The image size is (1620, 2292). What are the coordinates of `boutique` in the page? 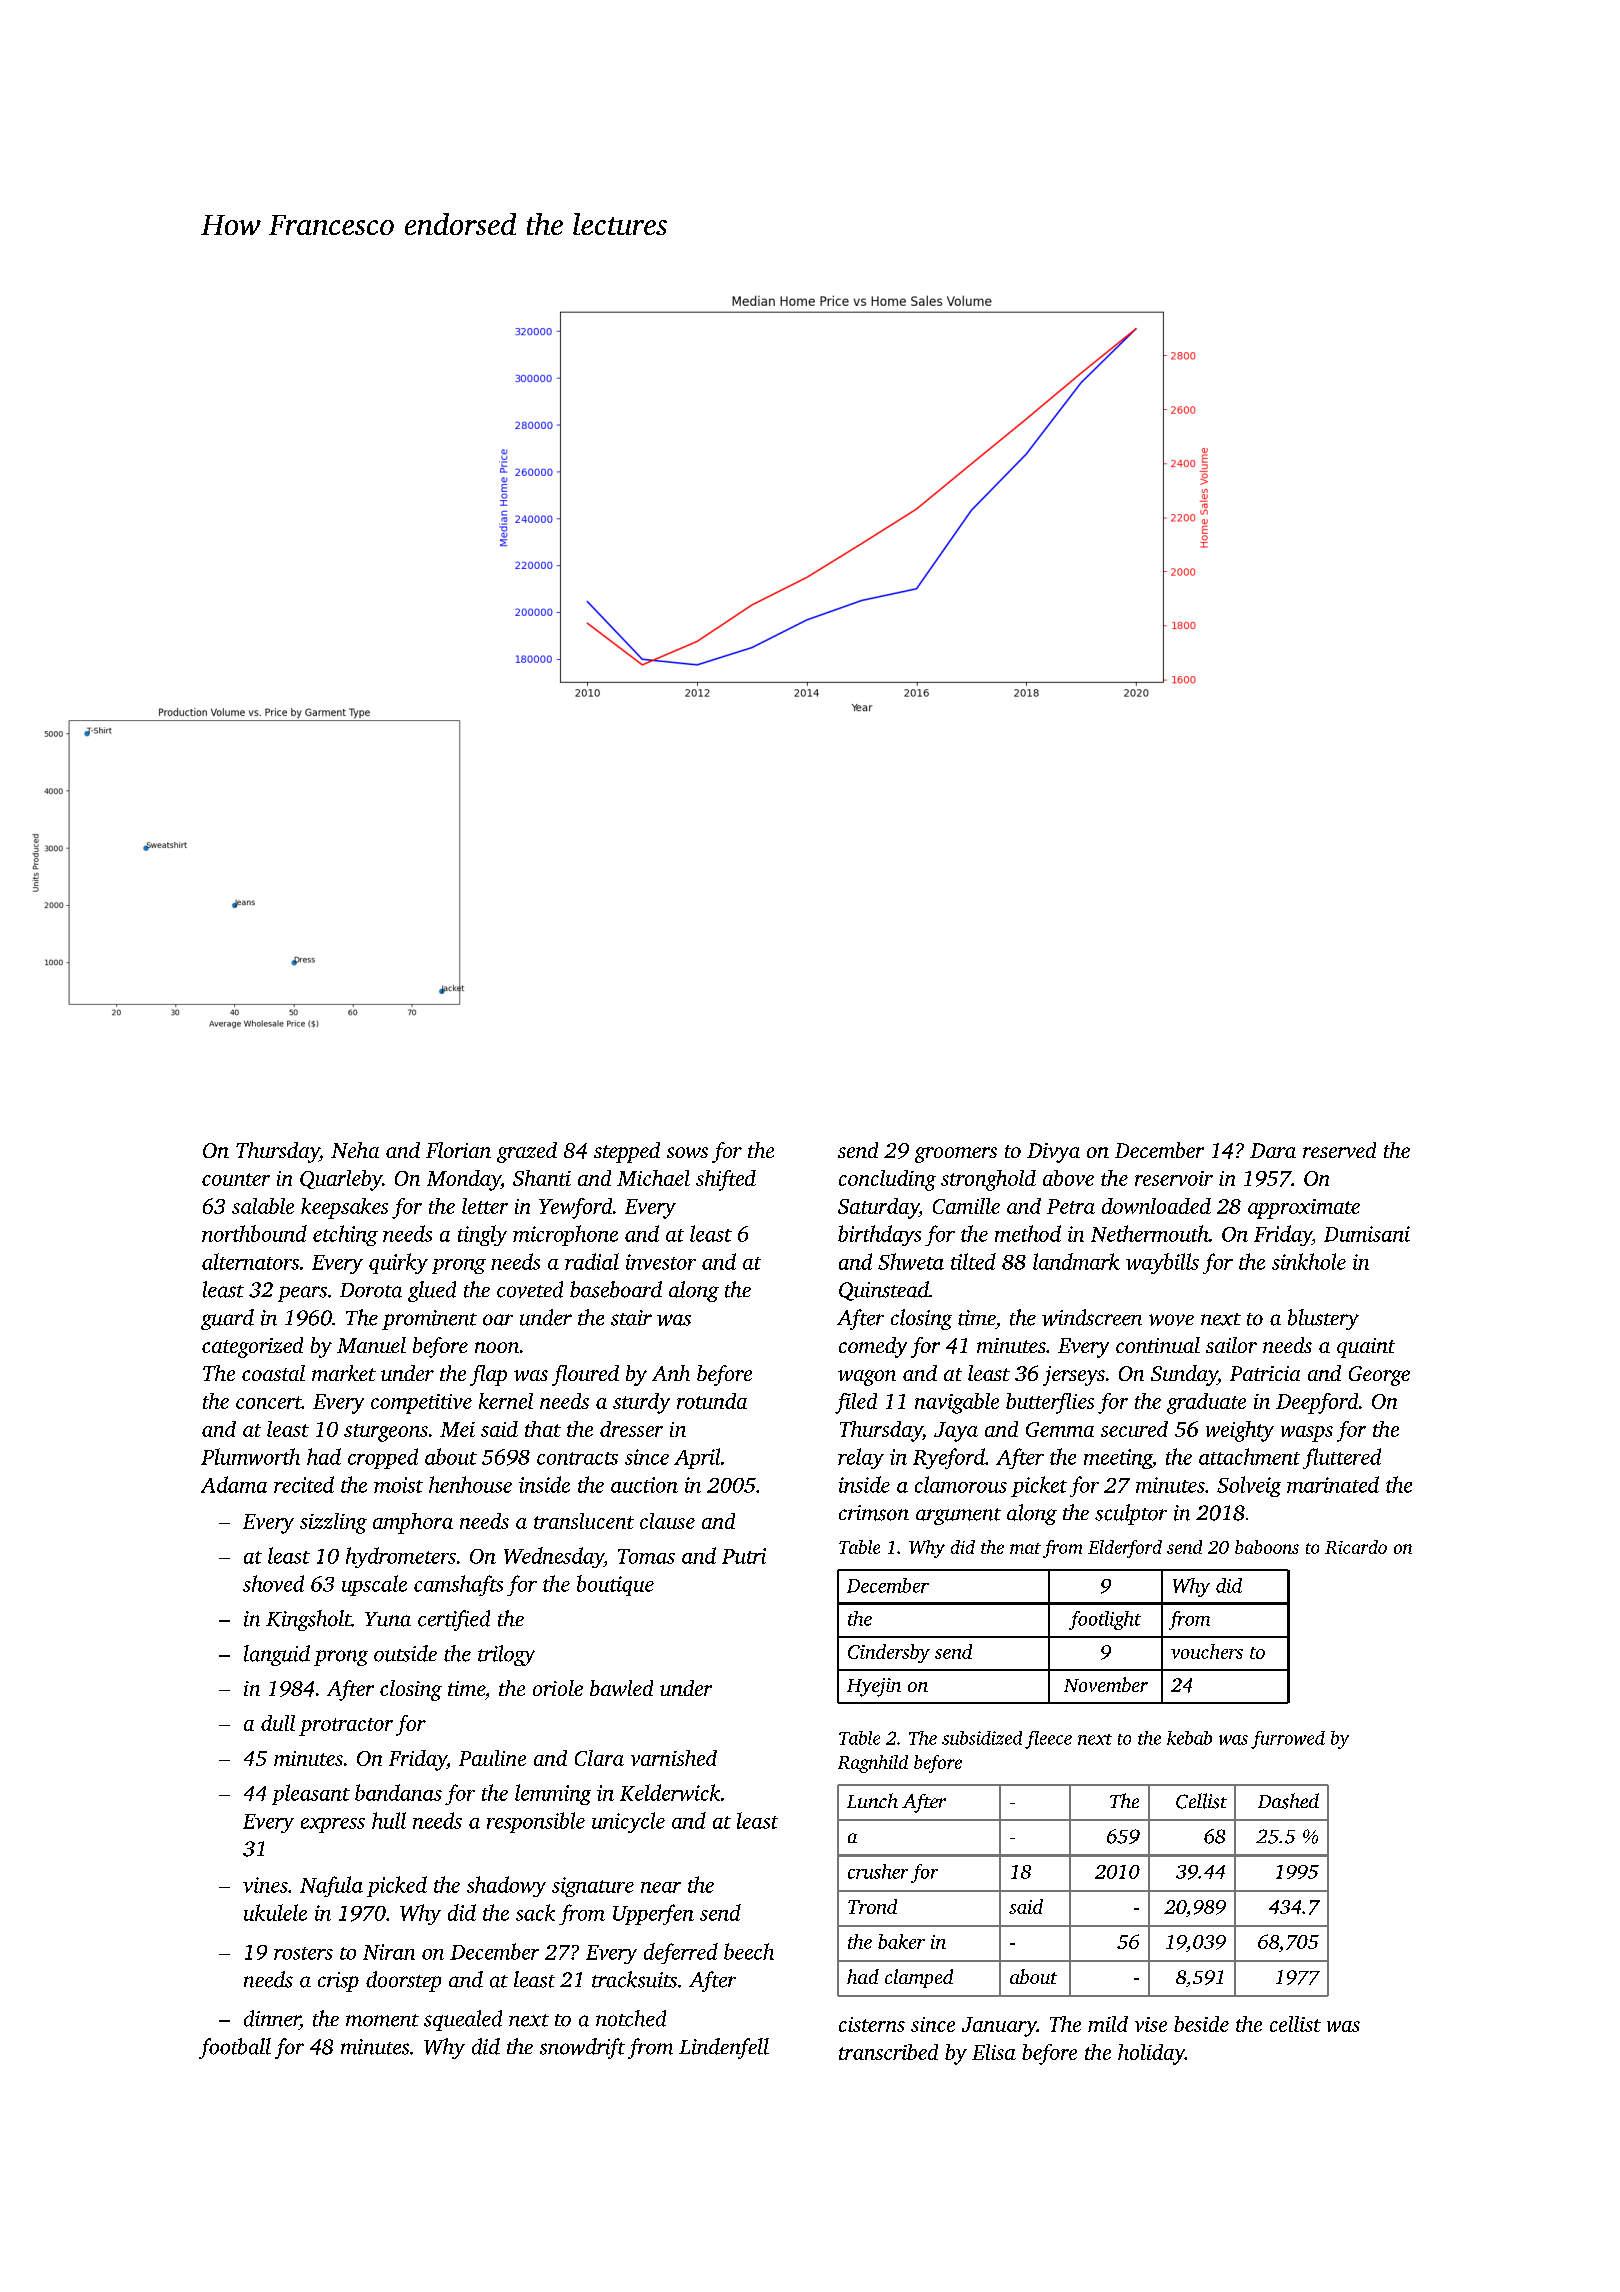 It's located at (615, 1585).
